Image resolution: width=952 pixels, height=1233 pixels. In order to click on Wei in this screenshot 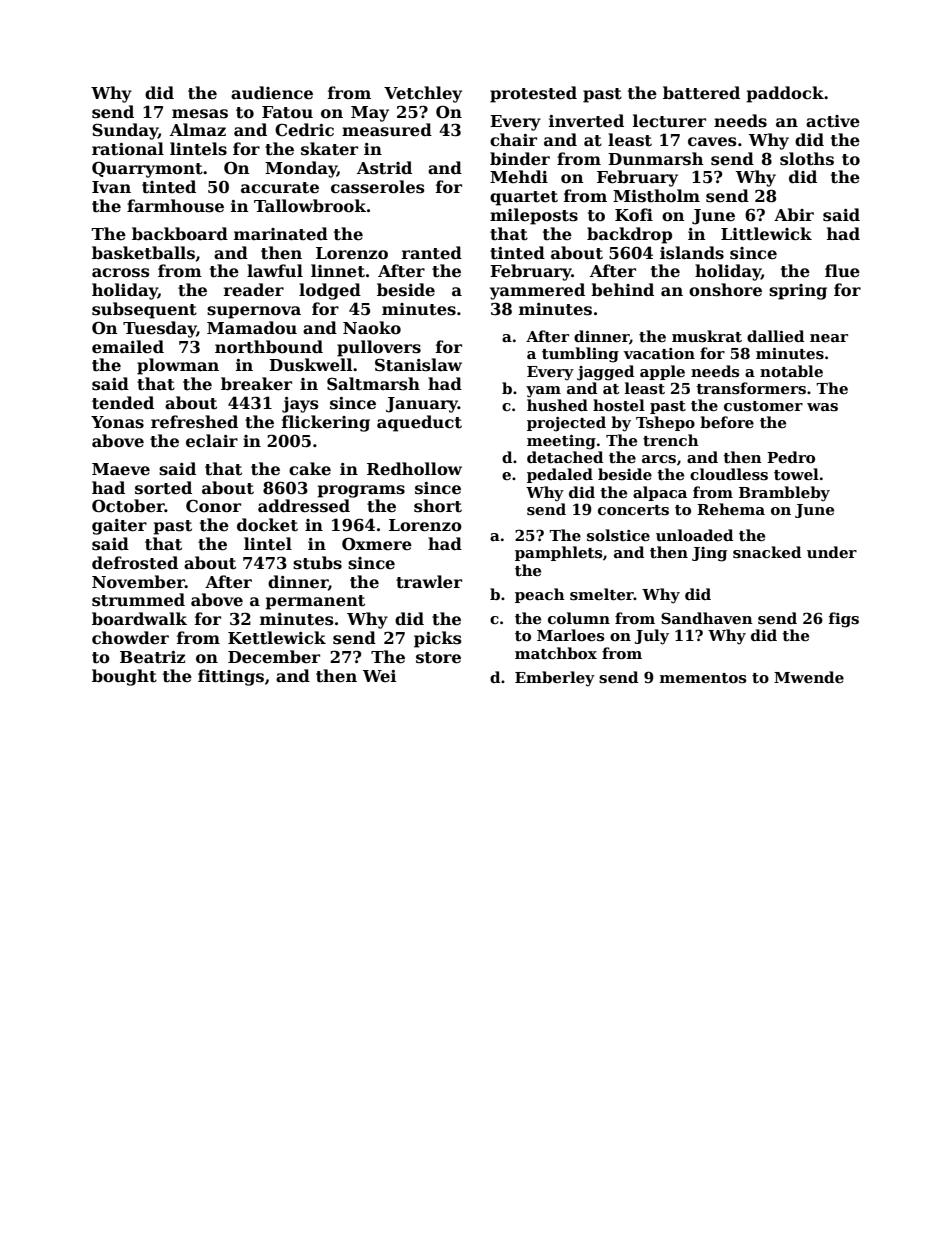, I will do `click(379, 676)`.
